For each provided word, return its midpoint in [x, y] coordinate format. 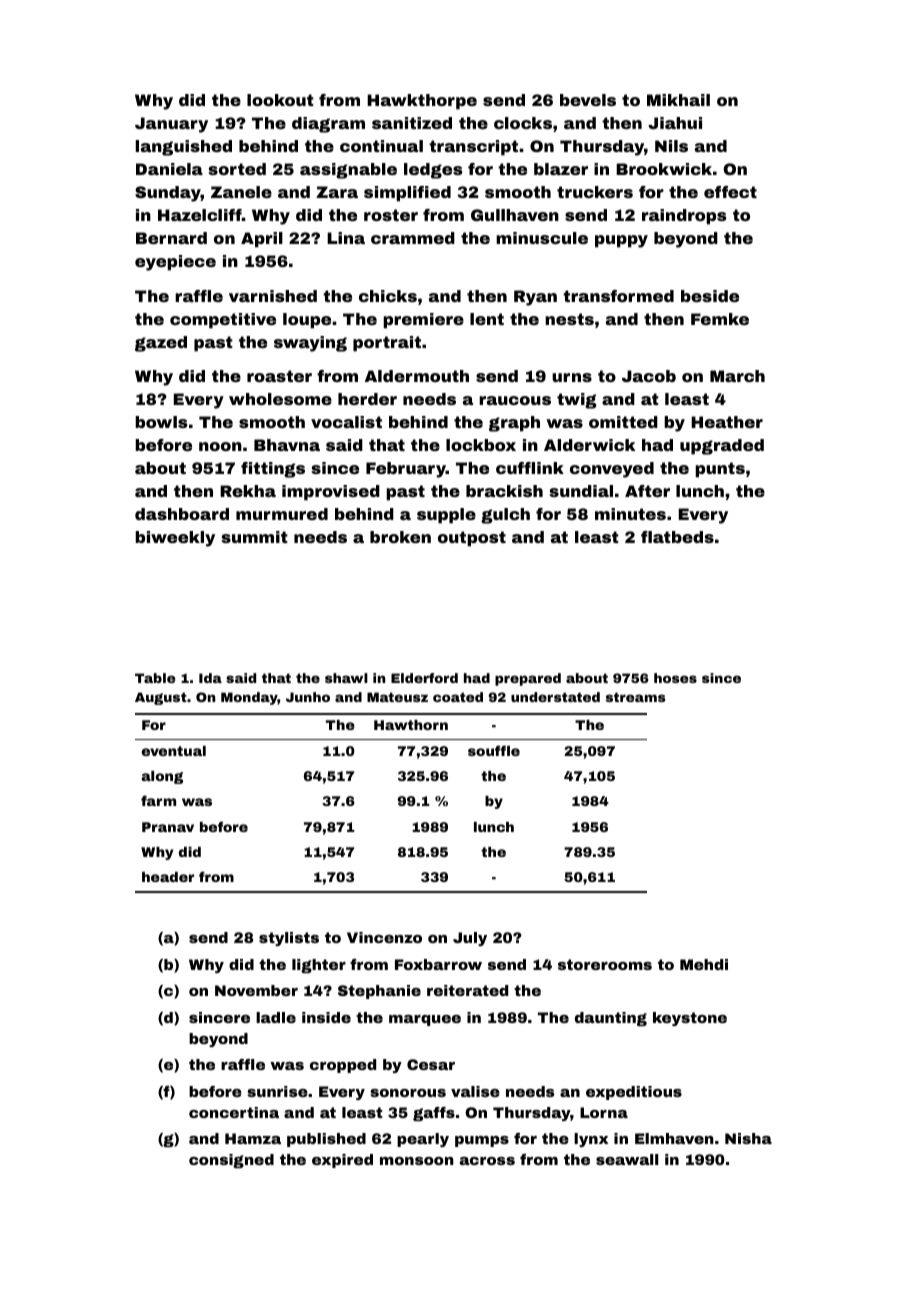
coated [458, 697]
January [171, 125]
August [161, 698]
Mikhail [678, 100]
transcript [473, 148]
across [487, 1161]
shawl [346, 678]
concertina [234, 1112]
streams [636, 697]
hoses [675, 678]
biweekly [175, 539]
